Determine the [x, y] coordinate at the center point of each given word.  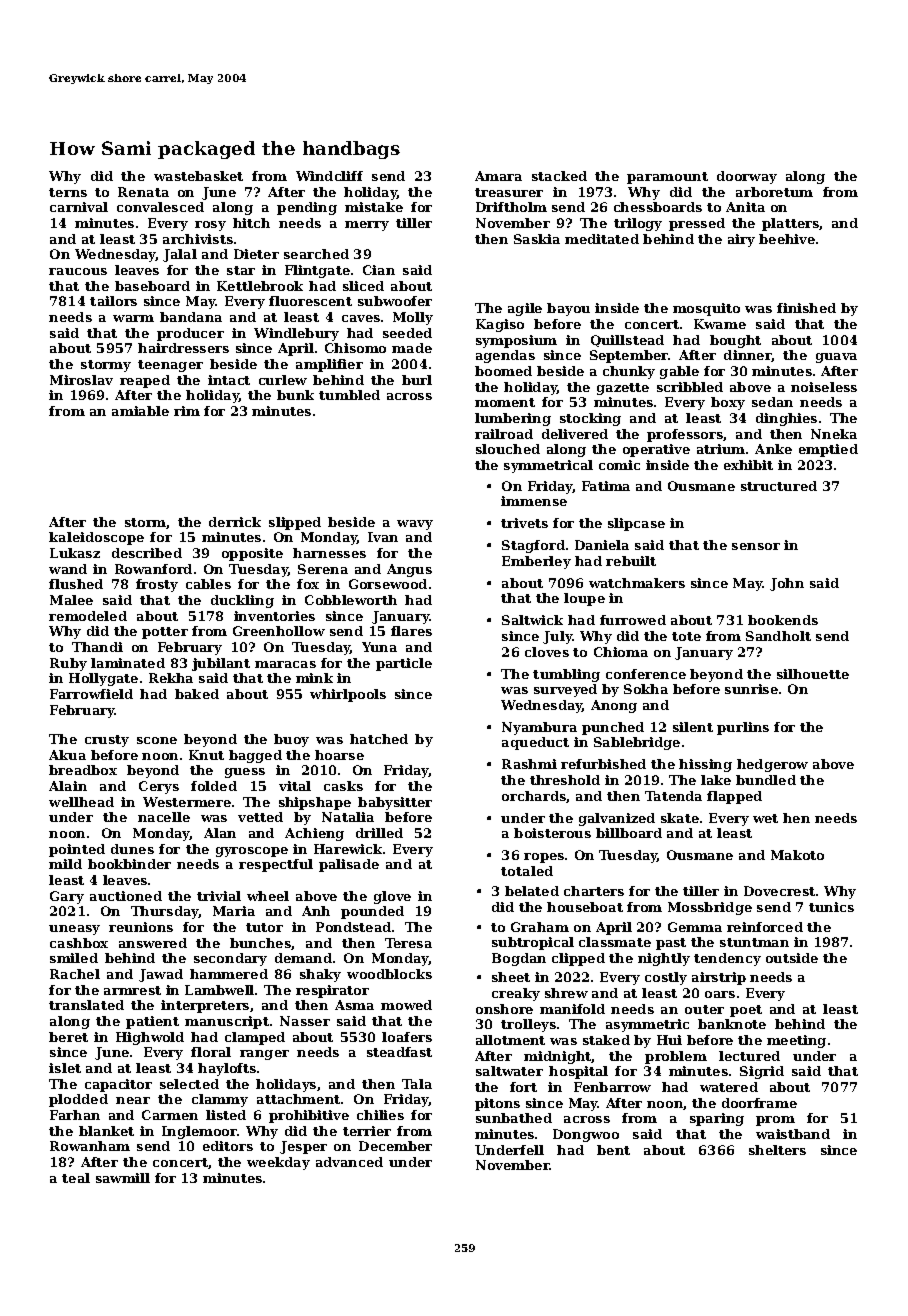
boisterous [552, 833]
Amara [498, 176]
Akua [67, 755]
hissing [705, 765]
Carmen [170, 1115]
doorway [747, 177]
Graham [540, 927]
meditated [602, 239]
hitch [251, 223]
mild [65, 864]
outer [704, 1009]
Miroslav [81, 380]
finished [806, 308]
